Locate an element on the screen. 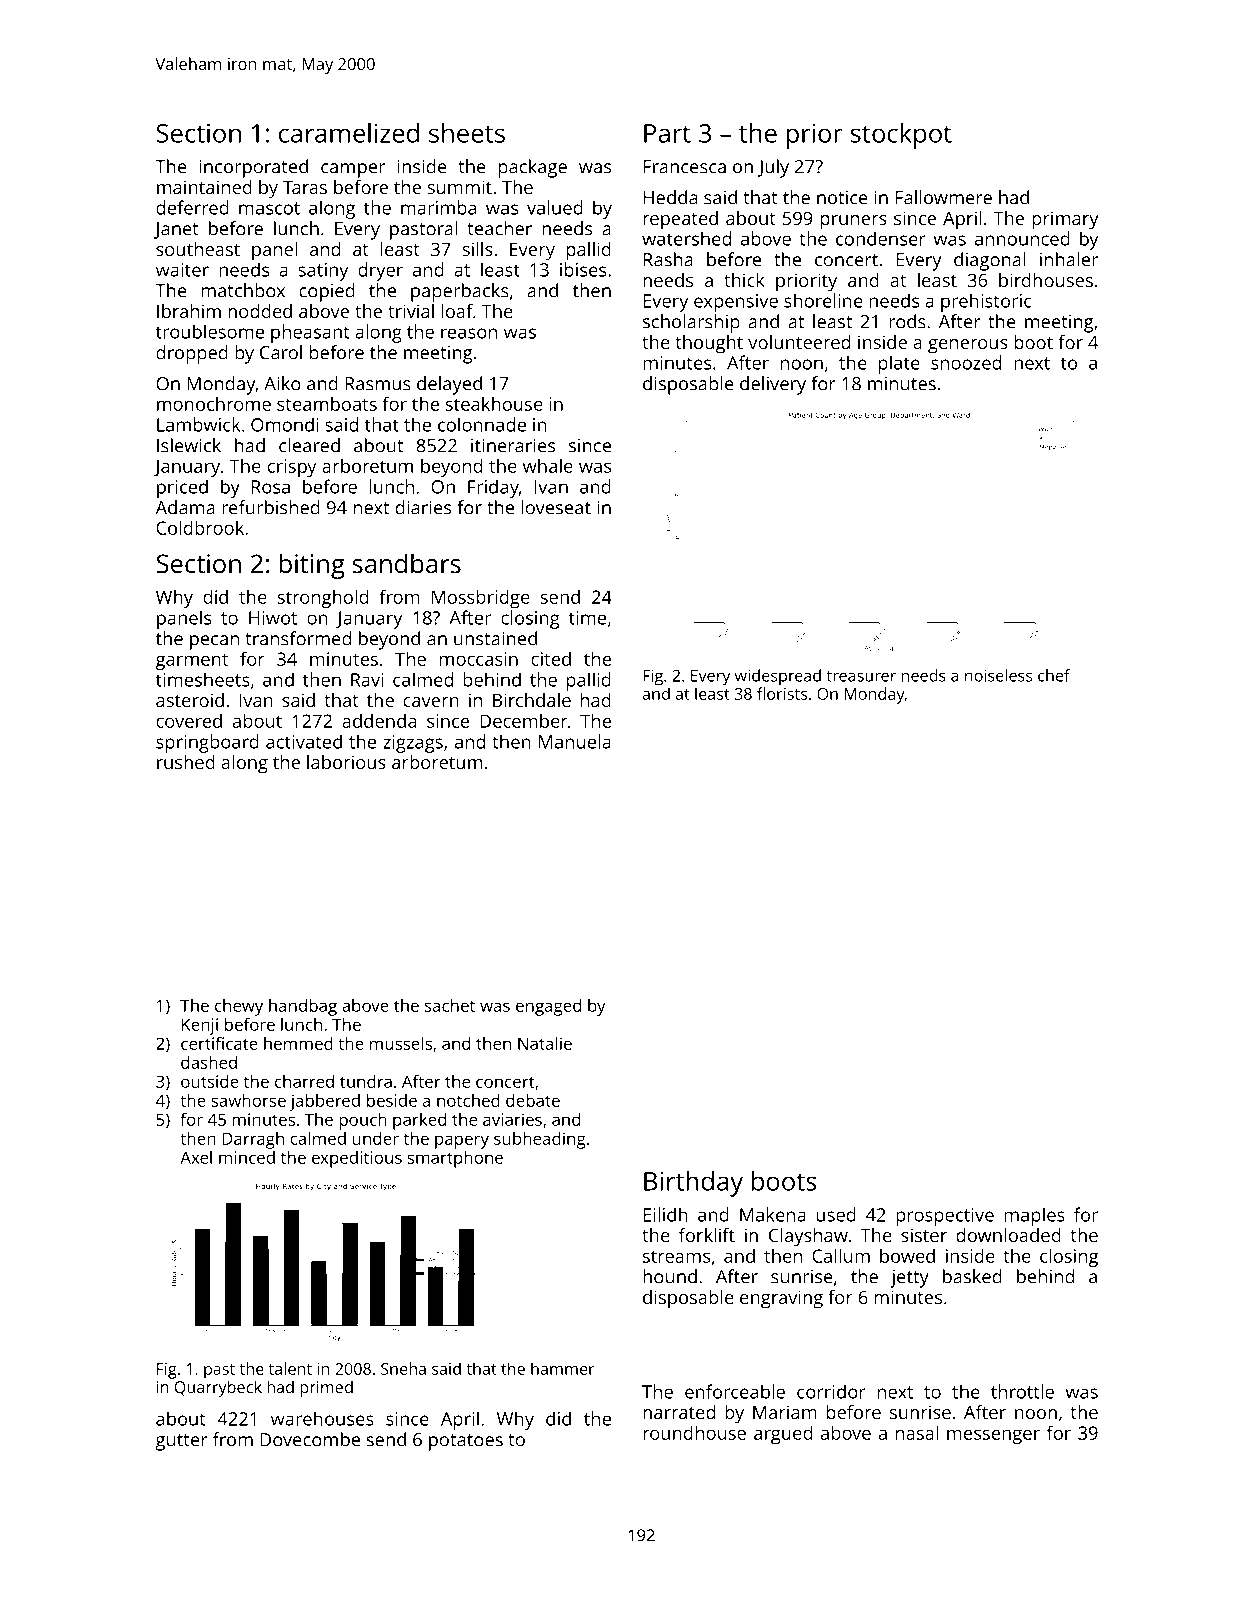  package is located at coordinates (533, 168).
